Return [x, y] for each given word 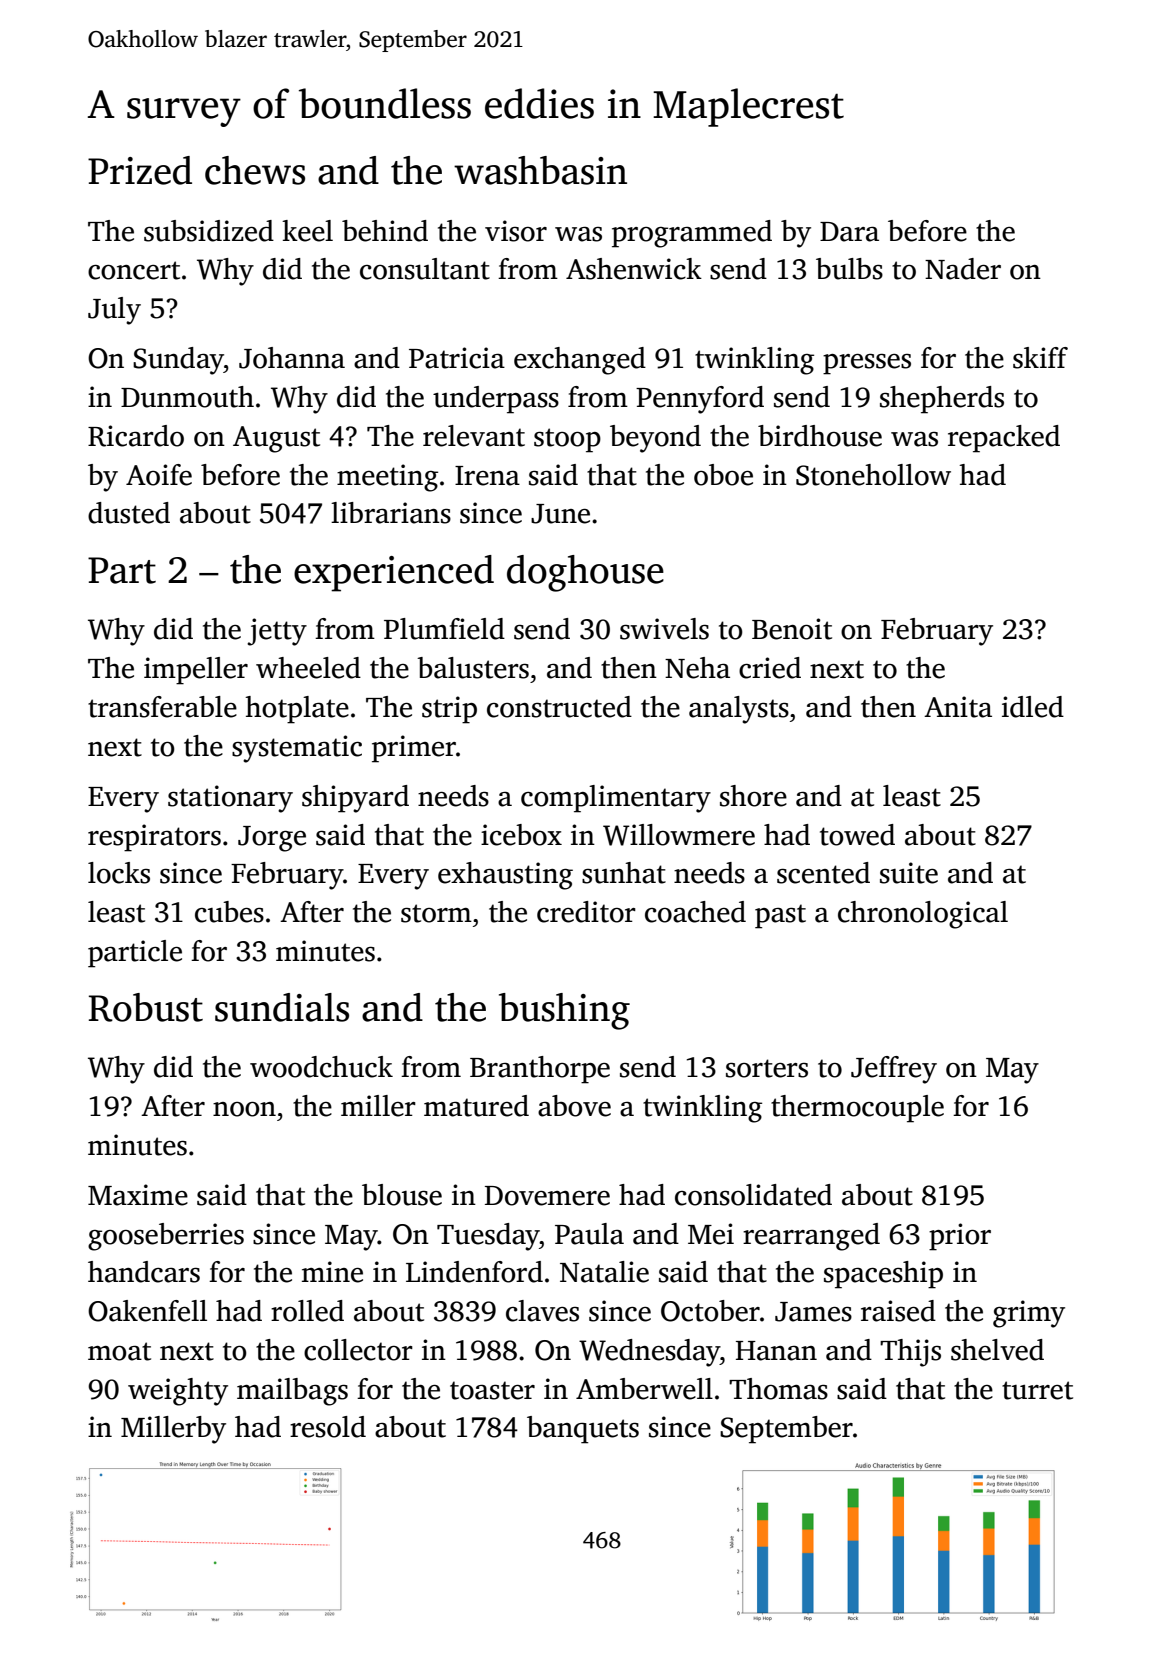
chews [255, 170]
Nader [963, 269]
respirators [154, 838]
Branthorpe [540, 1070]
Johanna [292, 358]
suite [909, 873]
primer [414, 749]
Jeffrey [894, 1070]
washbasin [540, 170]
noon [244, 1109]
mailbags [292, 1392]
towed [857, 835]
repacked [1004, 439]
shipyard [355, 799]
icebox [521, 835]
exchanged [580, 361]
